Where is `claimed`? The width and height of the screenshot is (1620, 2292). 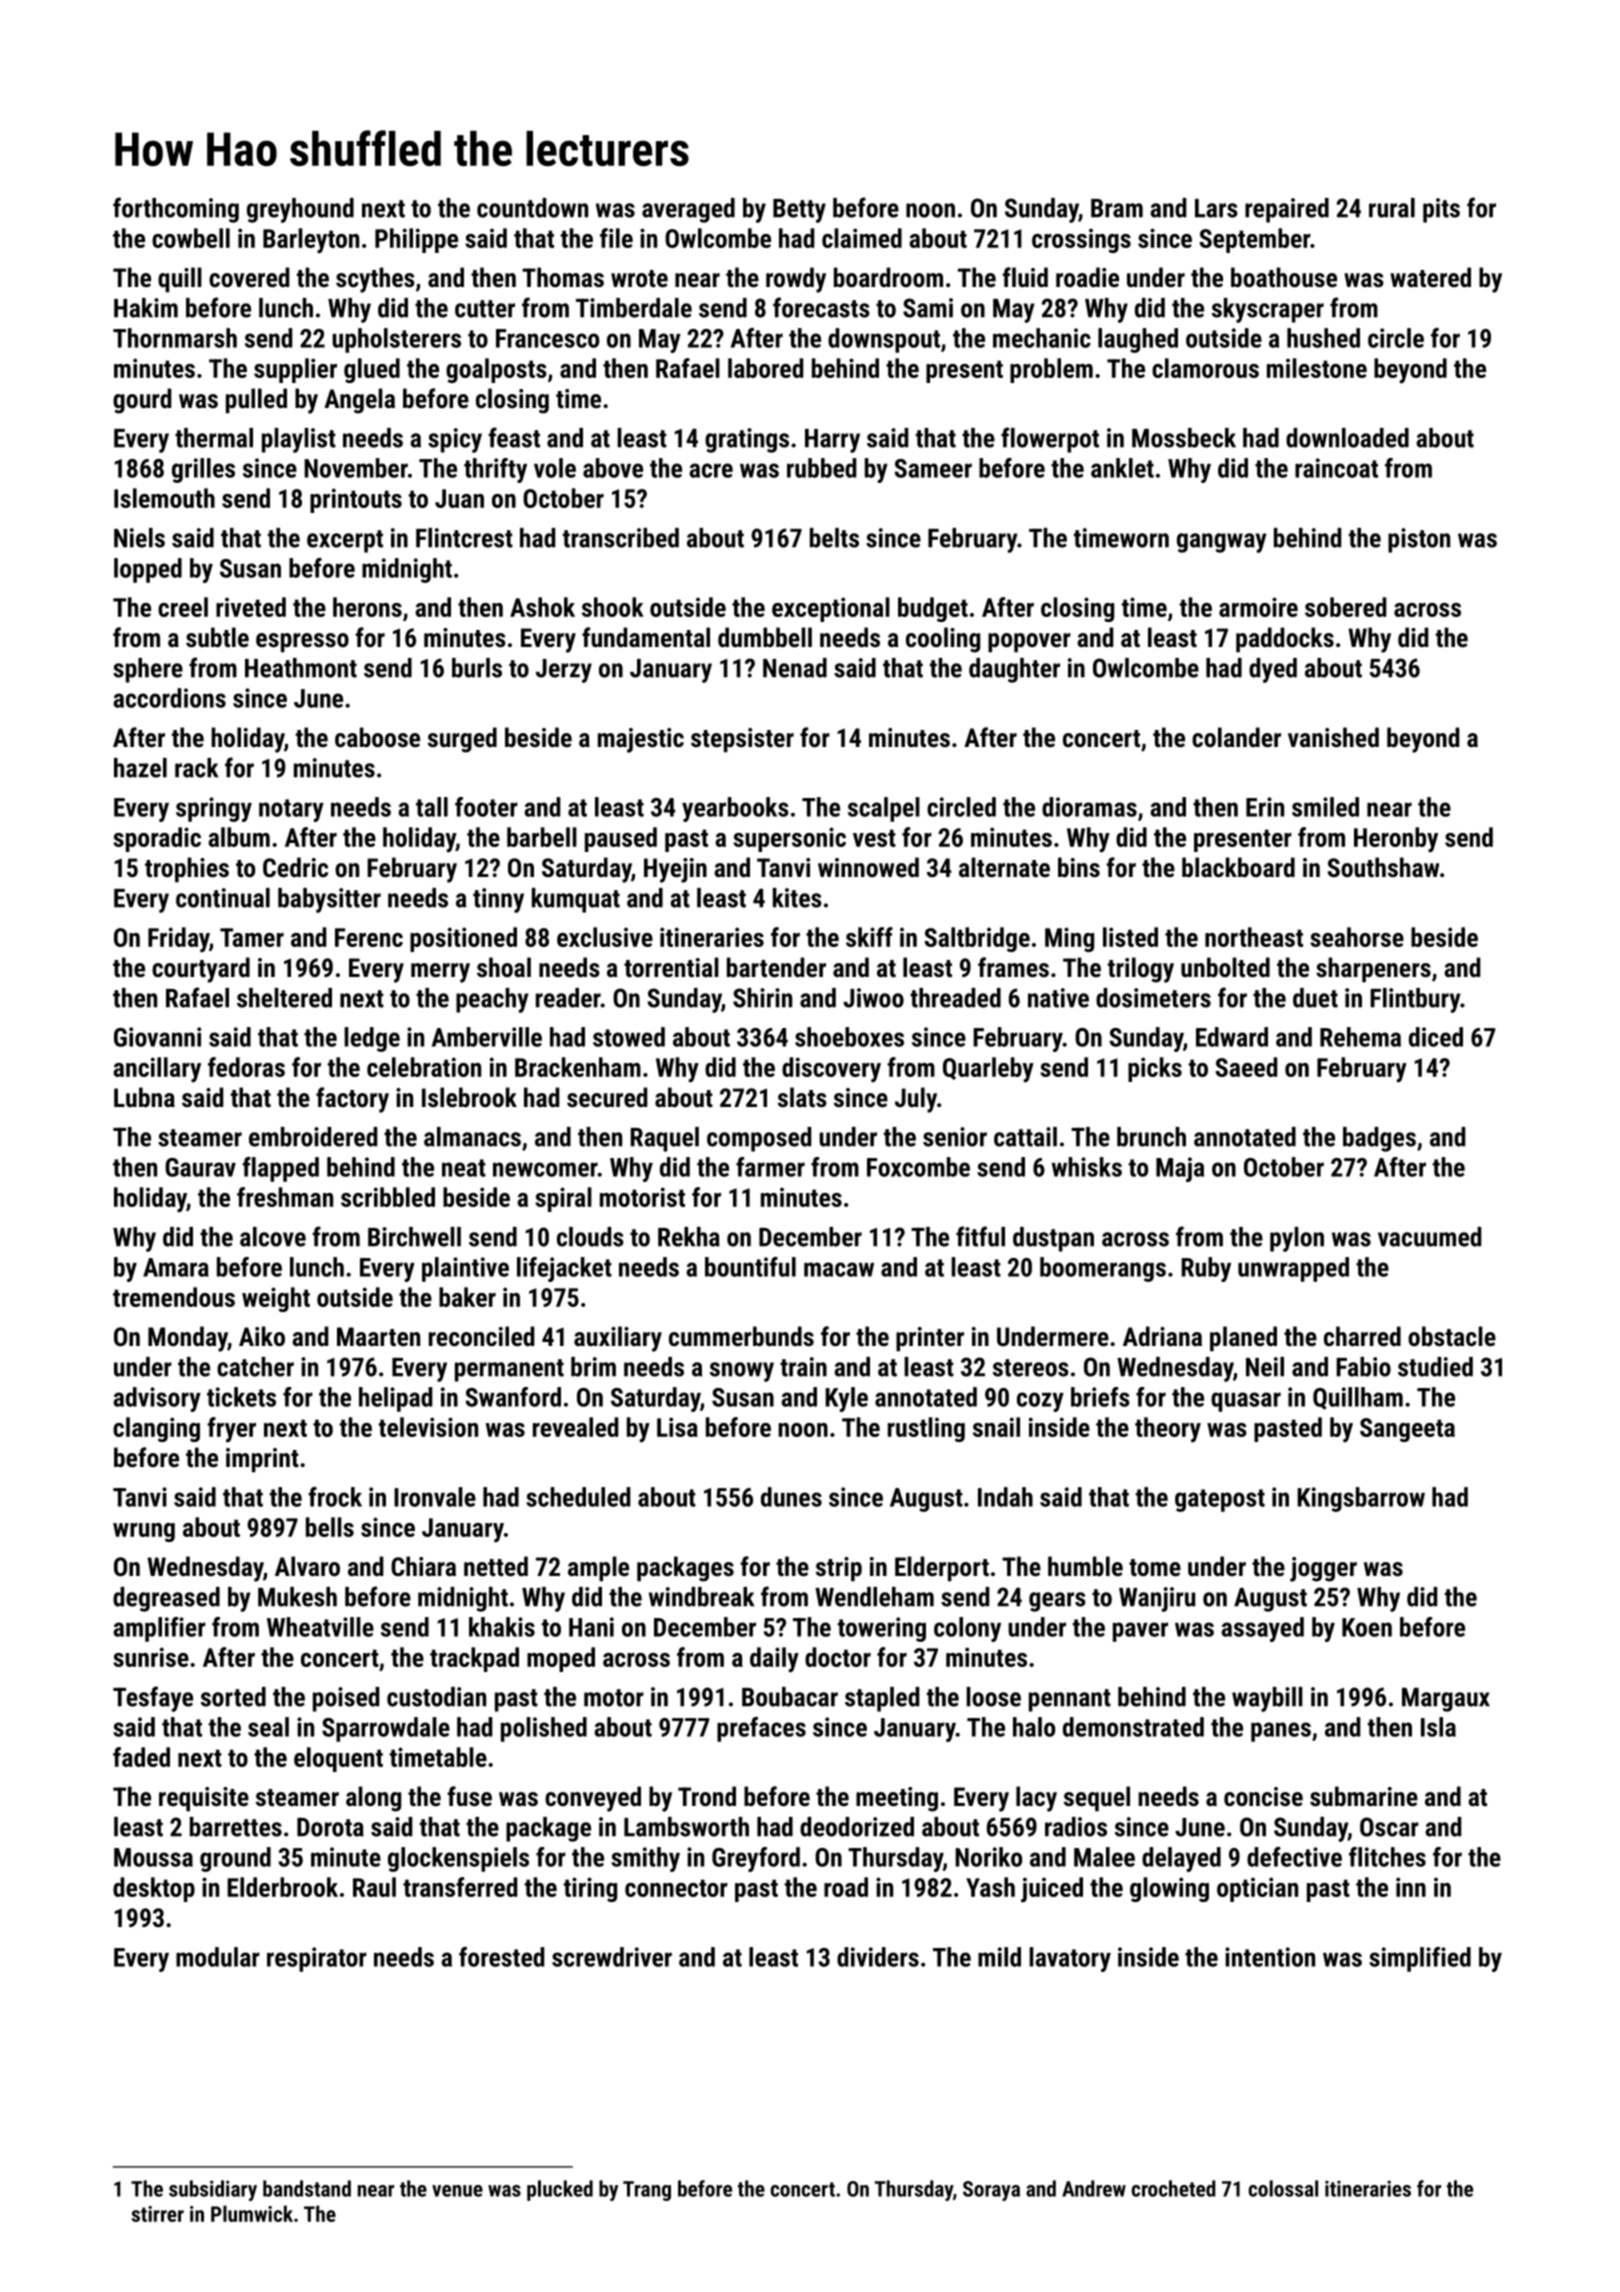
claimed is located at coordinates (862, 238).
